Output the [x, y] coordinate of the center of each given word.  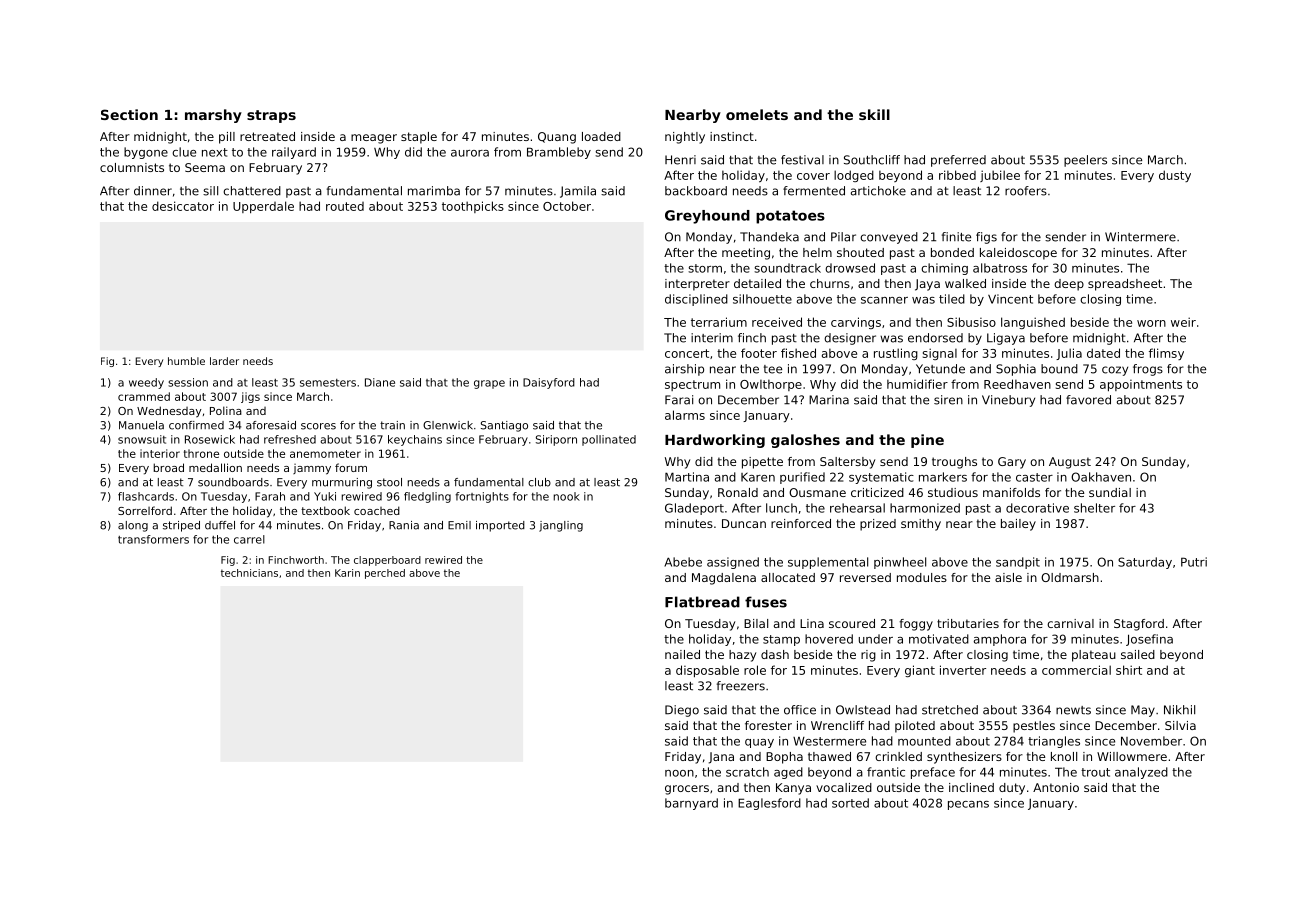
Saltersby [847, 463]
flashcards [146, 496]
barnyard [691, 804]
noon [679, 773]
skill [874, 114]
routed [345, 206]
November [1151, 741]
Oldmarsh [1070, 577]
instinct [732, 136]
